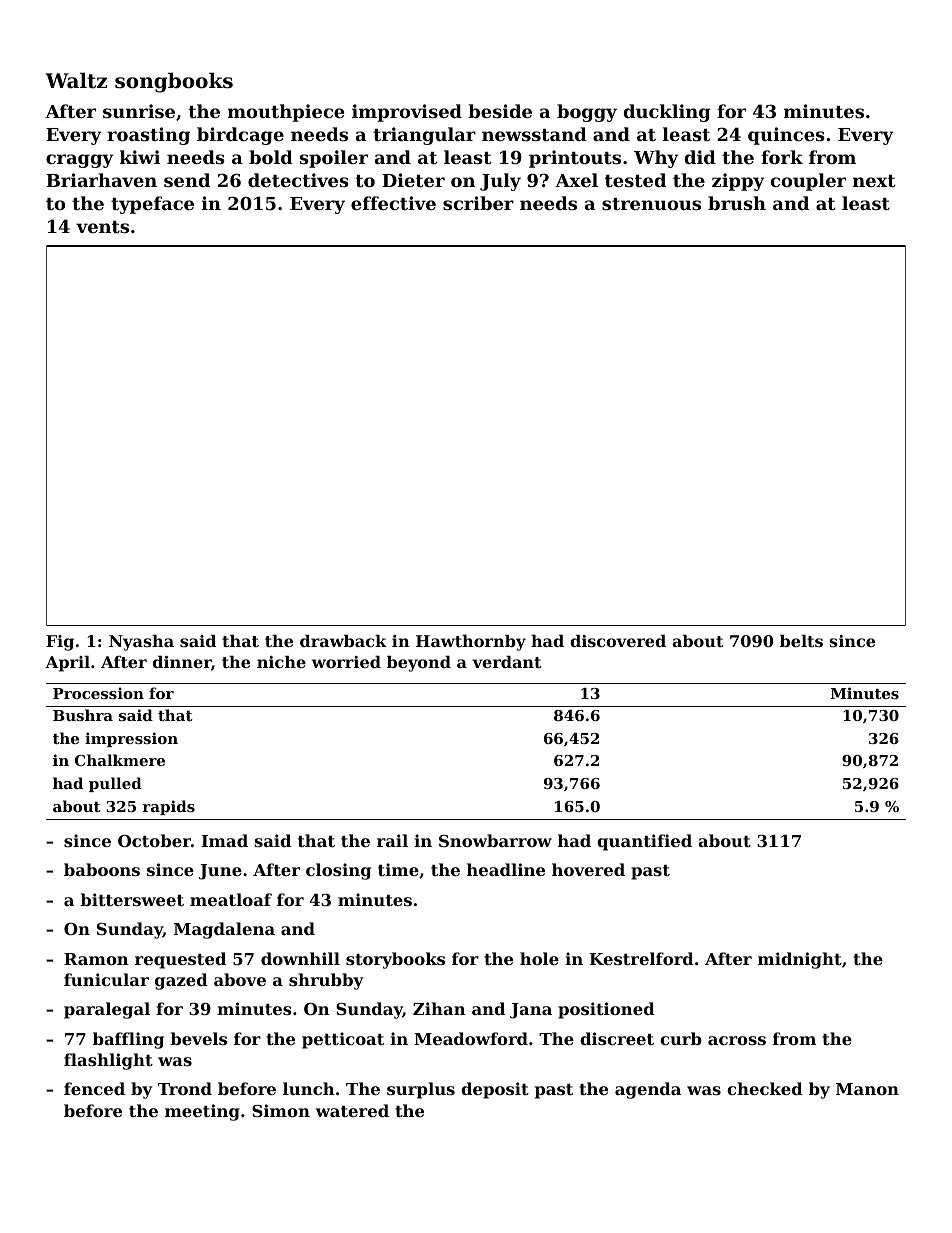  I want to click on brush, so click(737, 203).
